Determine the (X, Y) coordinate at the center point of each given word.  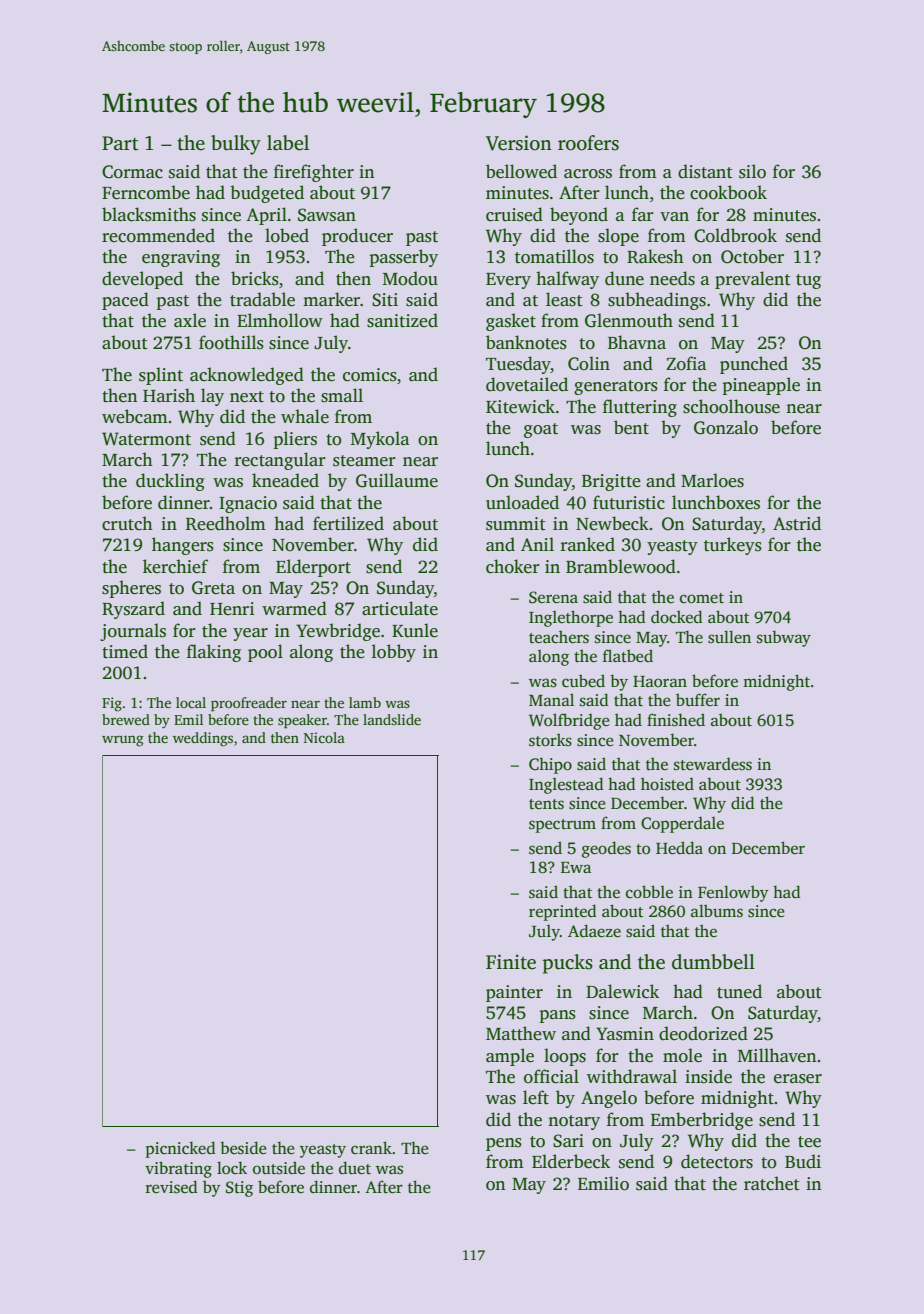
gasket (511, 322)
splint (161, 376)
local (191, 702)
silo (752, 171)
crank (371, 1147)
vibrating (178, 1169)
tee (809, 1142)
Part (120, 143)
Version (519, 143)
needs (672, 278)
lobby (394, 653)
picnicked (181, 1149)
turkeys (733, 546)
